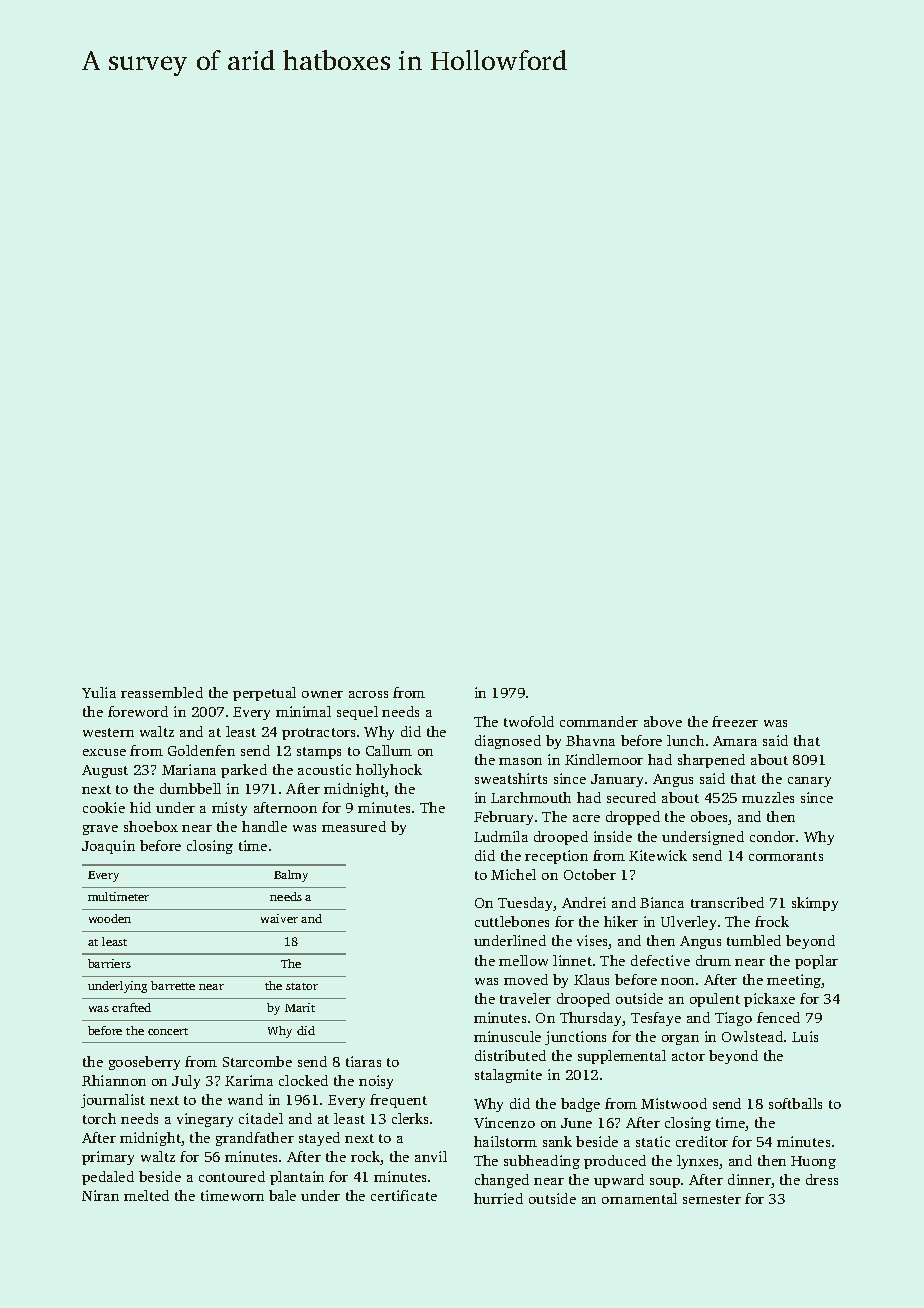 This image has height=1308, width=924. What do you see at coordinates (291, 876) in the image?
I see `Balmy` at bounding box center [291, 876].
